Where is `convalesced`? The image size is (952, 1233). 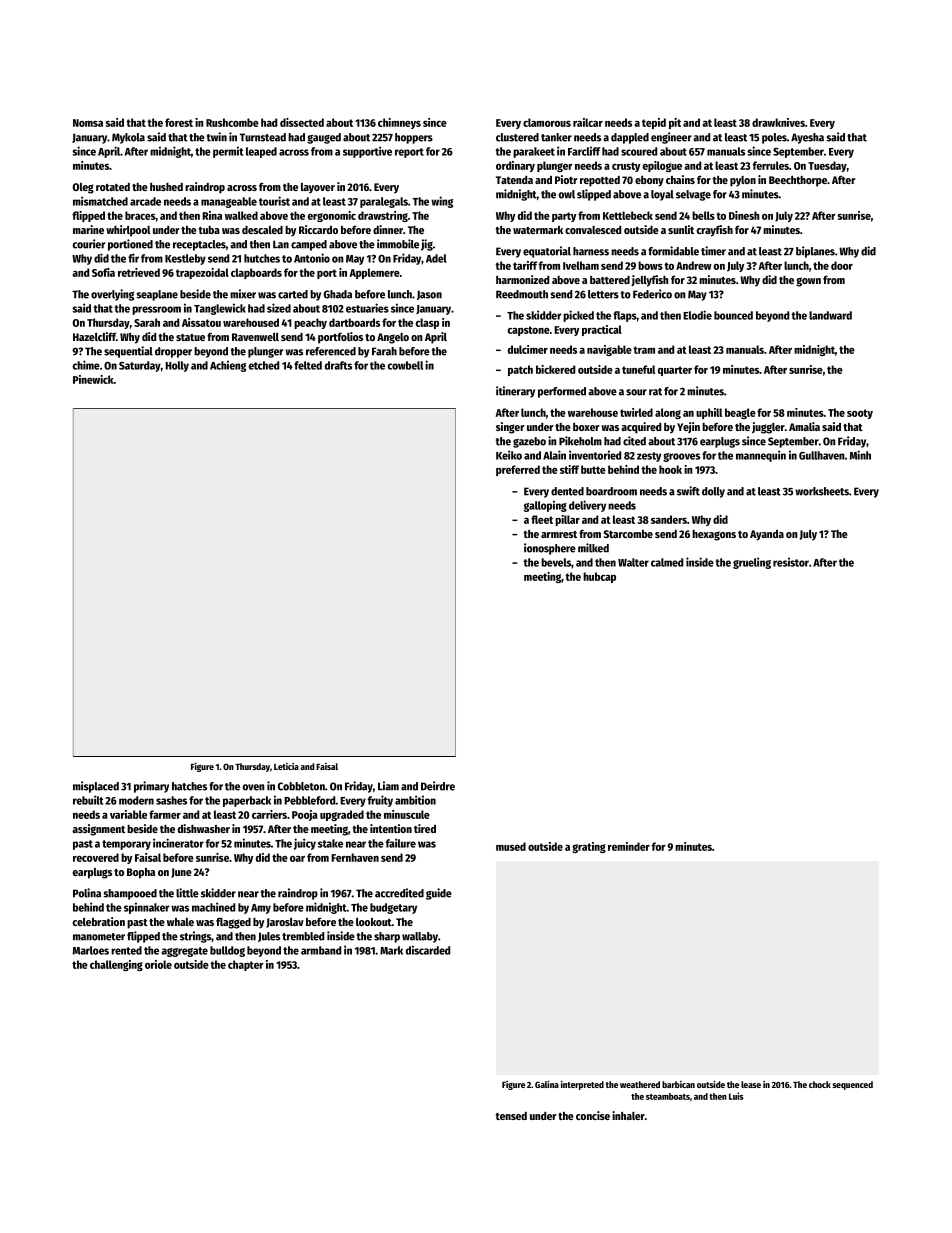
convalesced is located at coordinates (593, 230).
